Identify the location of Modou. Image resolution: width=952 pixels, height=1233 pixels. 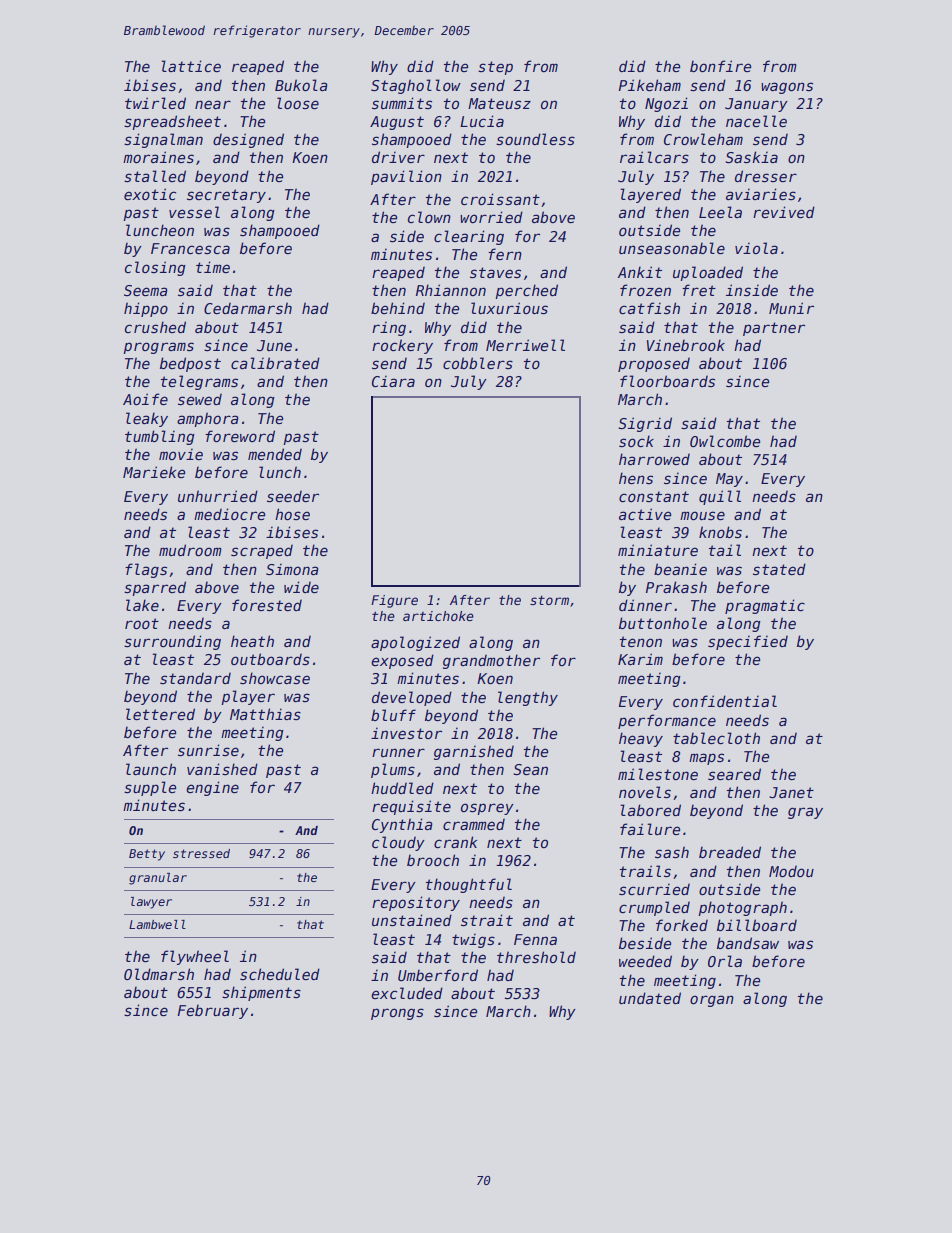
(791, 871).
